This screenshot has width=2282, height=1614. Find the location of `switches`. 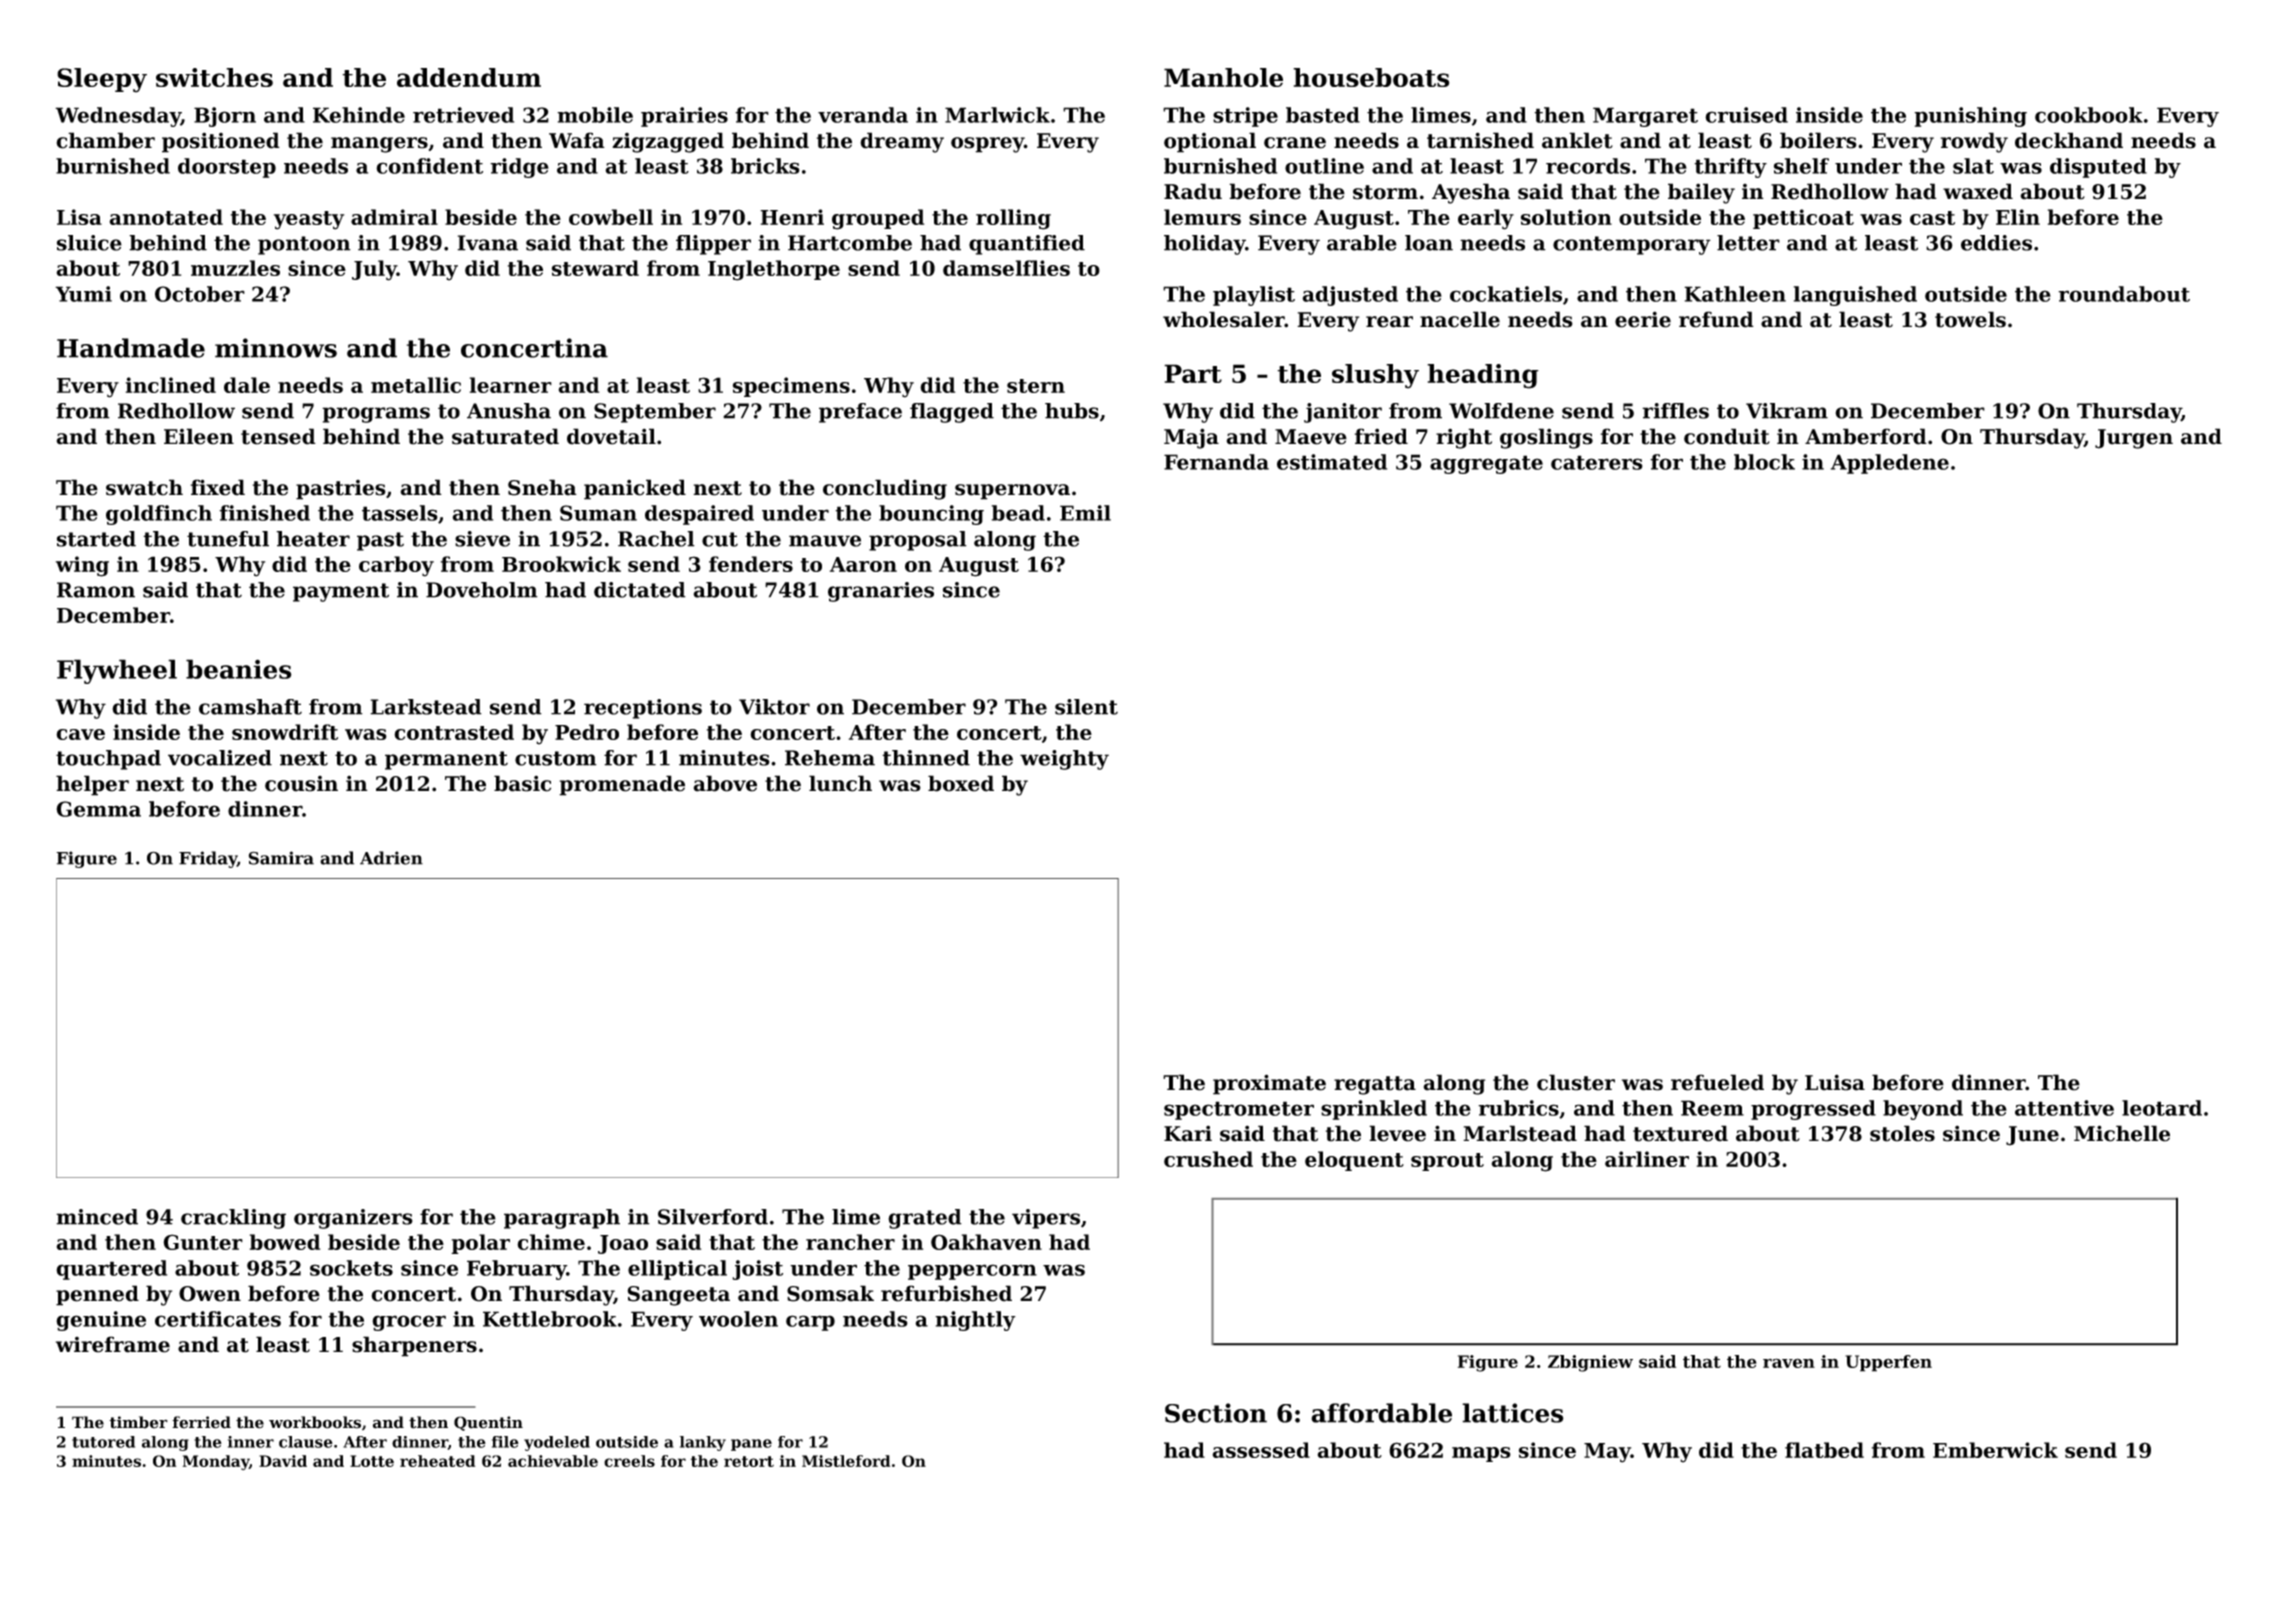

switches is located at coordinates (214, 77).
